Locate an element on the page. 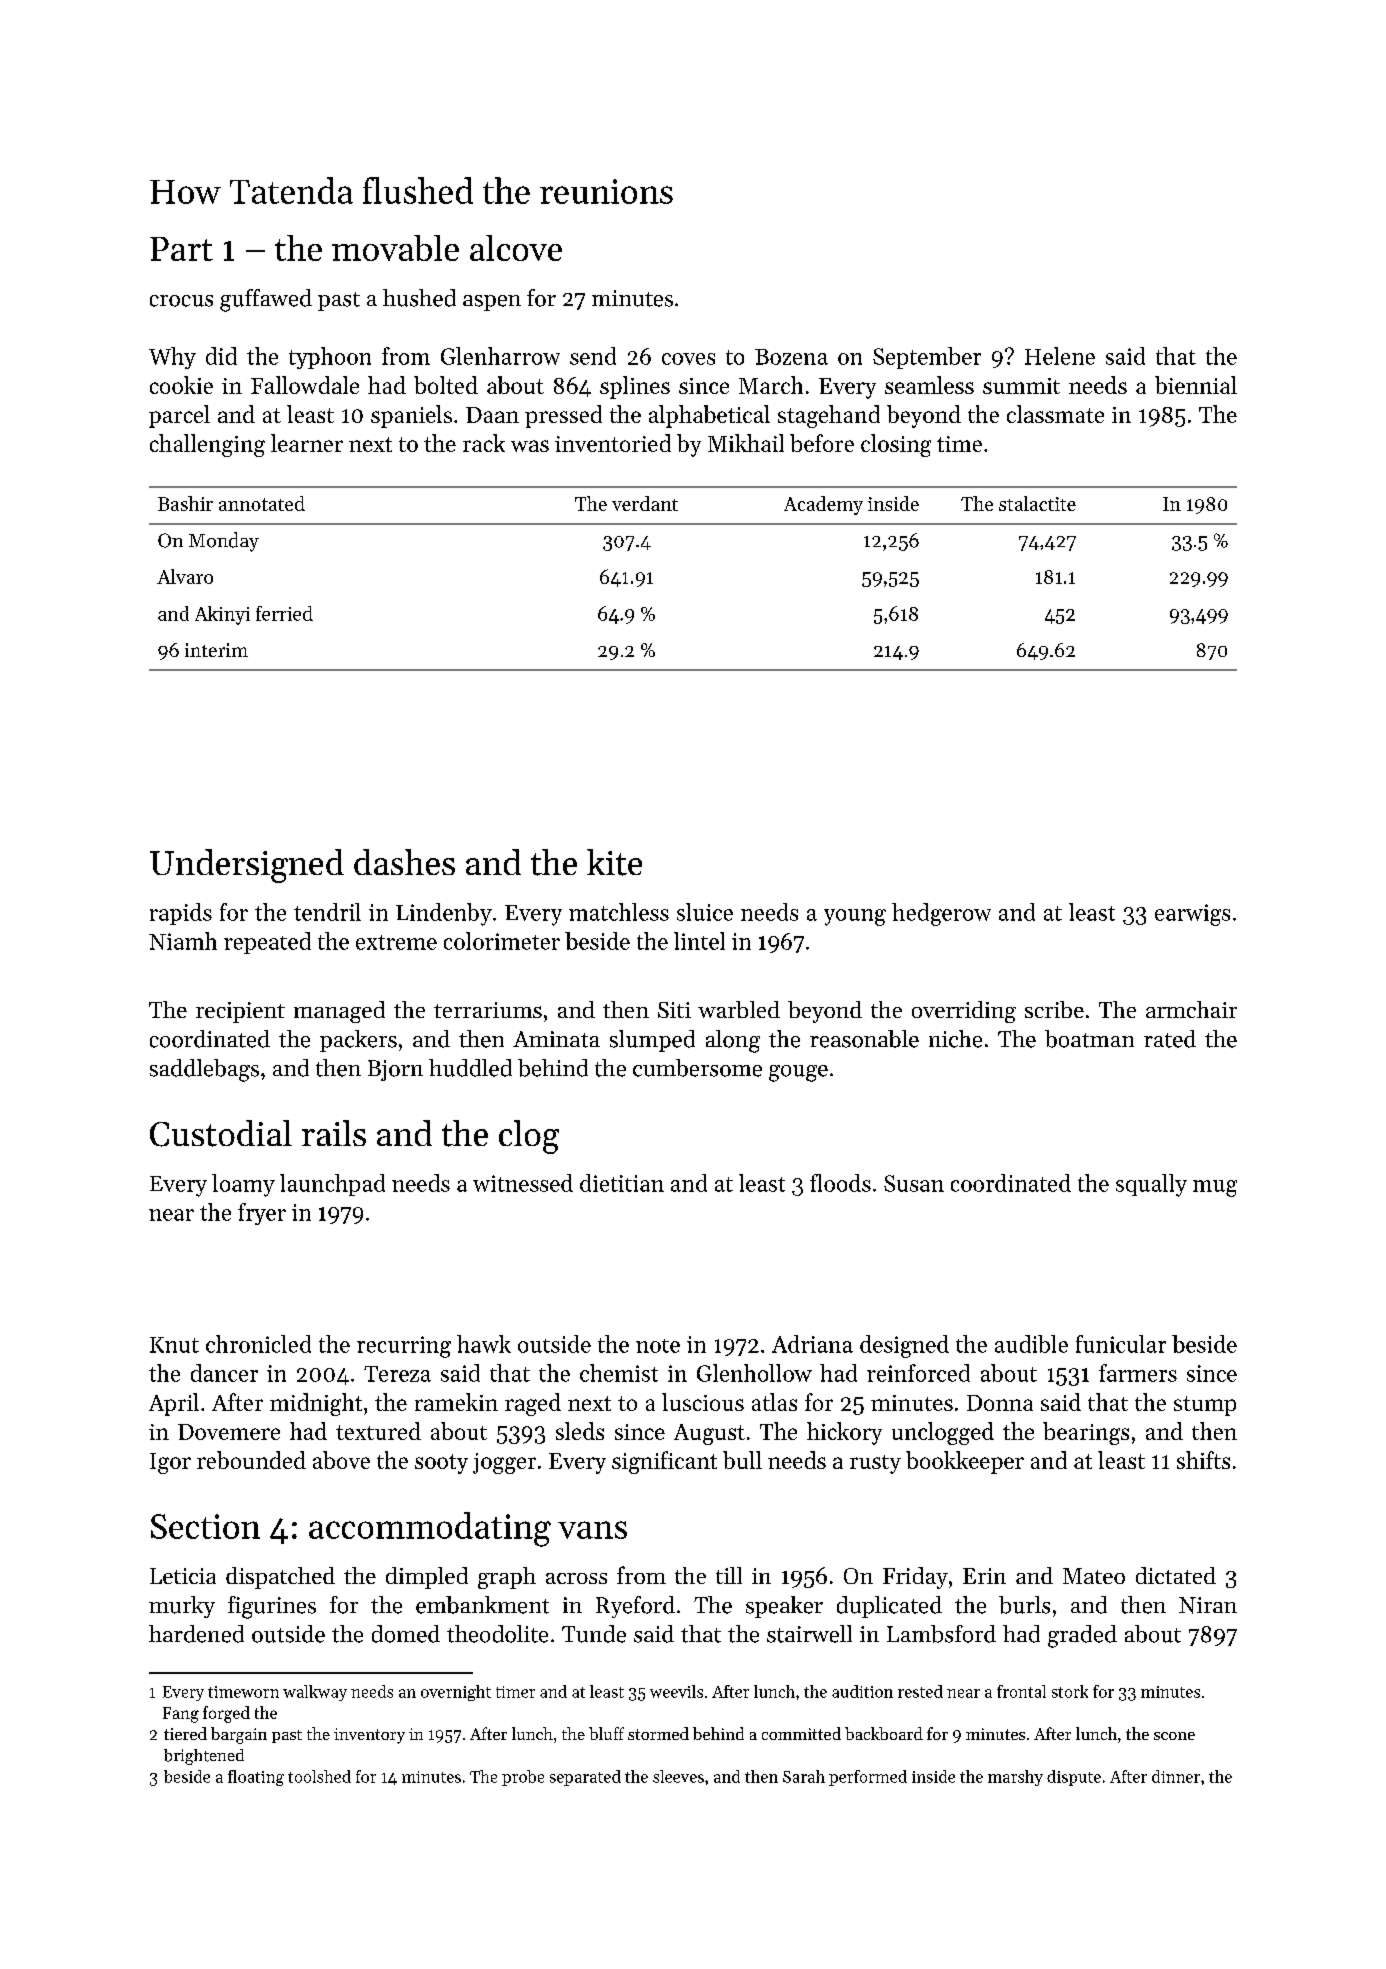 This page has height=1969, width=1386. dinner is located at coordinates (1176, 1776).
